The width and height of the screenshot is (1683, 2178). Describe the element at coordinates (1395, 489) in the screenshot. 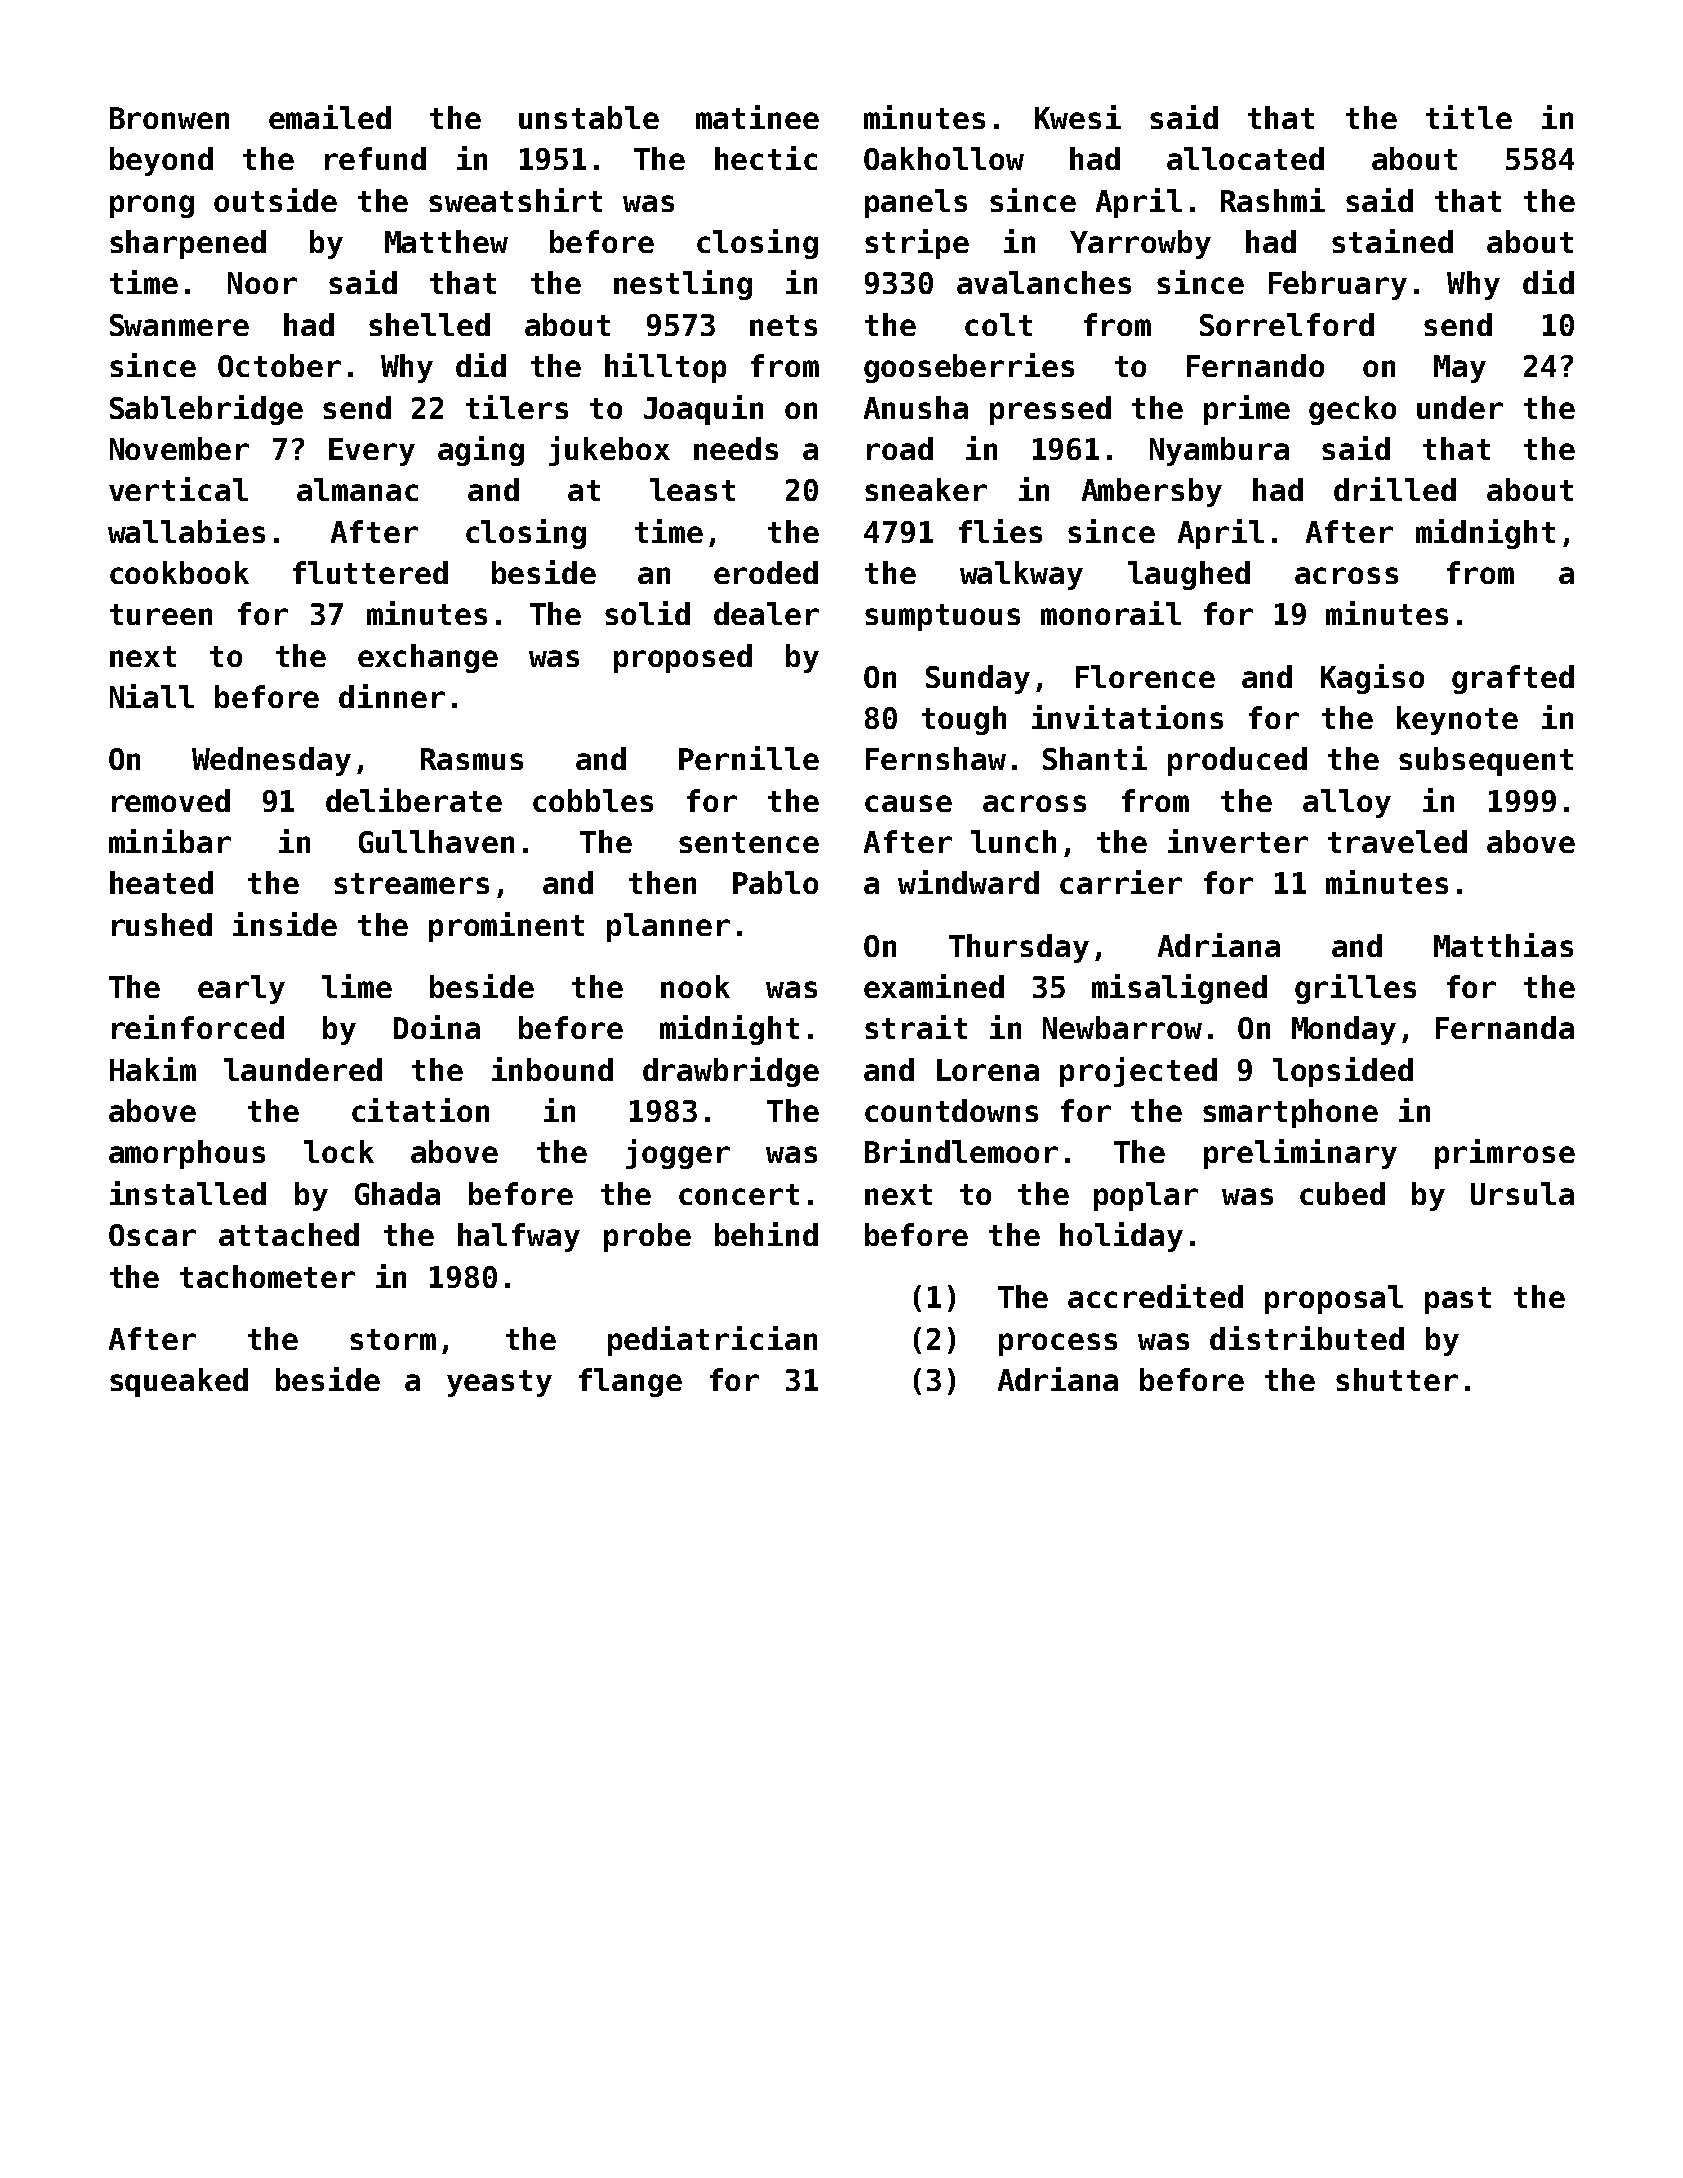

I see `drilled` at that location.
